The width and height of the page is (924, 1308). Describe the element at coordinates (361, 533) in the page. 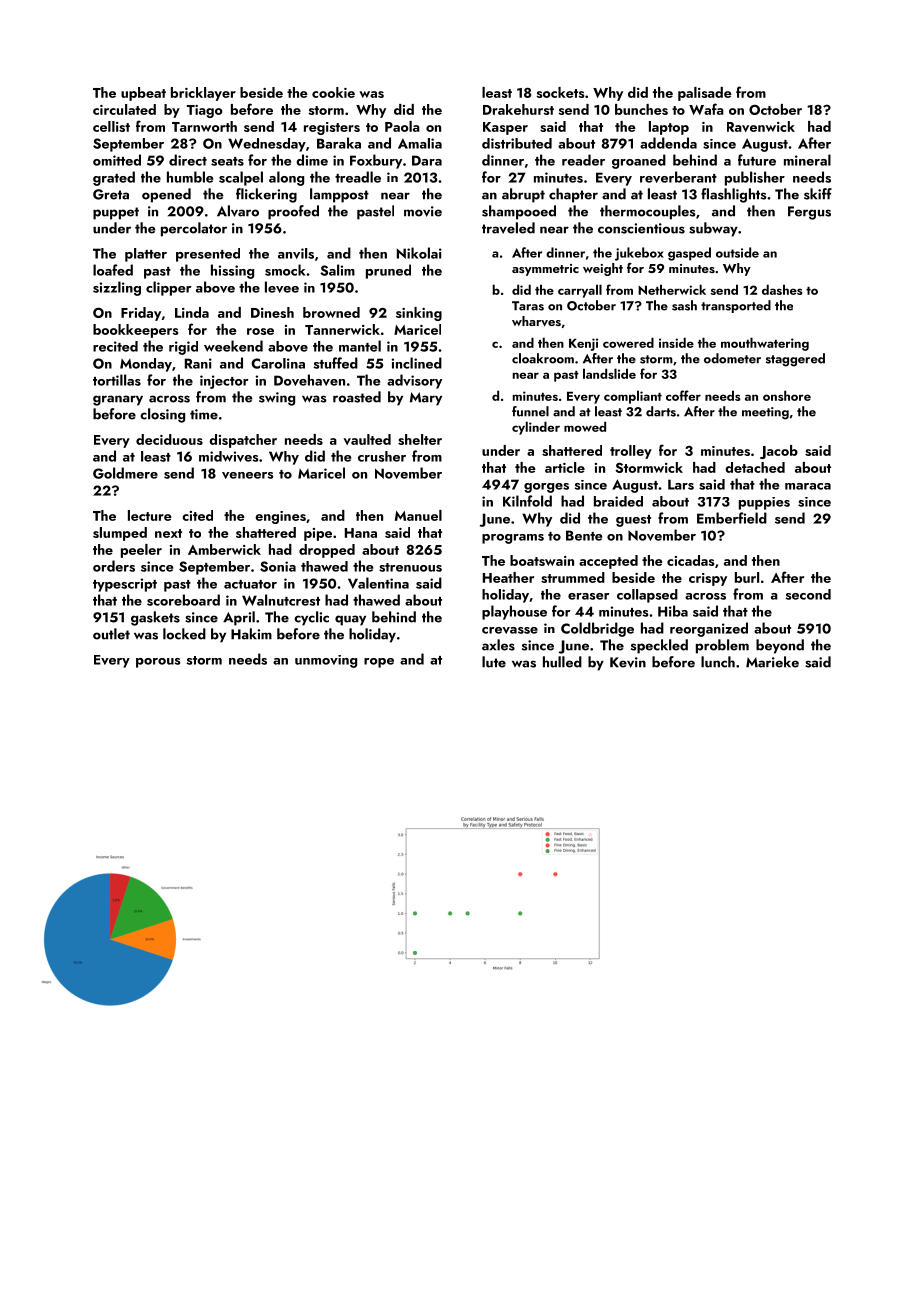

I see `Hana` at that location.
